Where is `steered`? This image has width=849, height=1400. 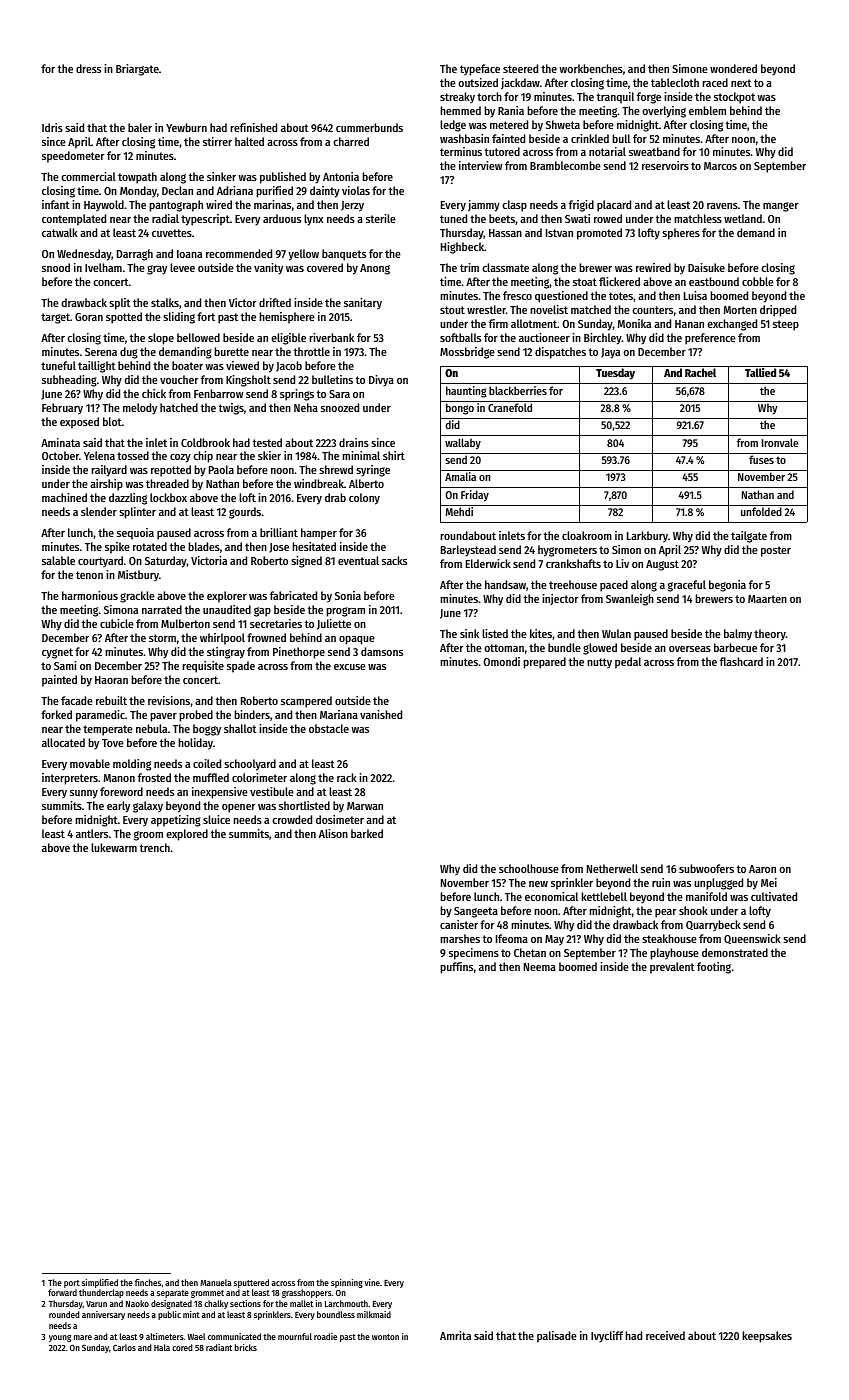
steered is located at coordinates (520, 68).
